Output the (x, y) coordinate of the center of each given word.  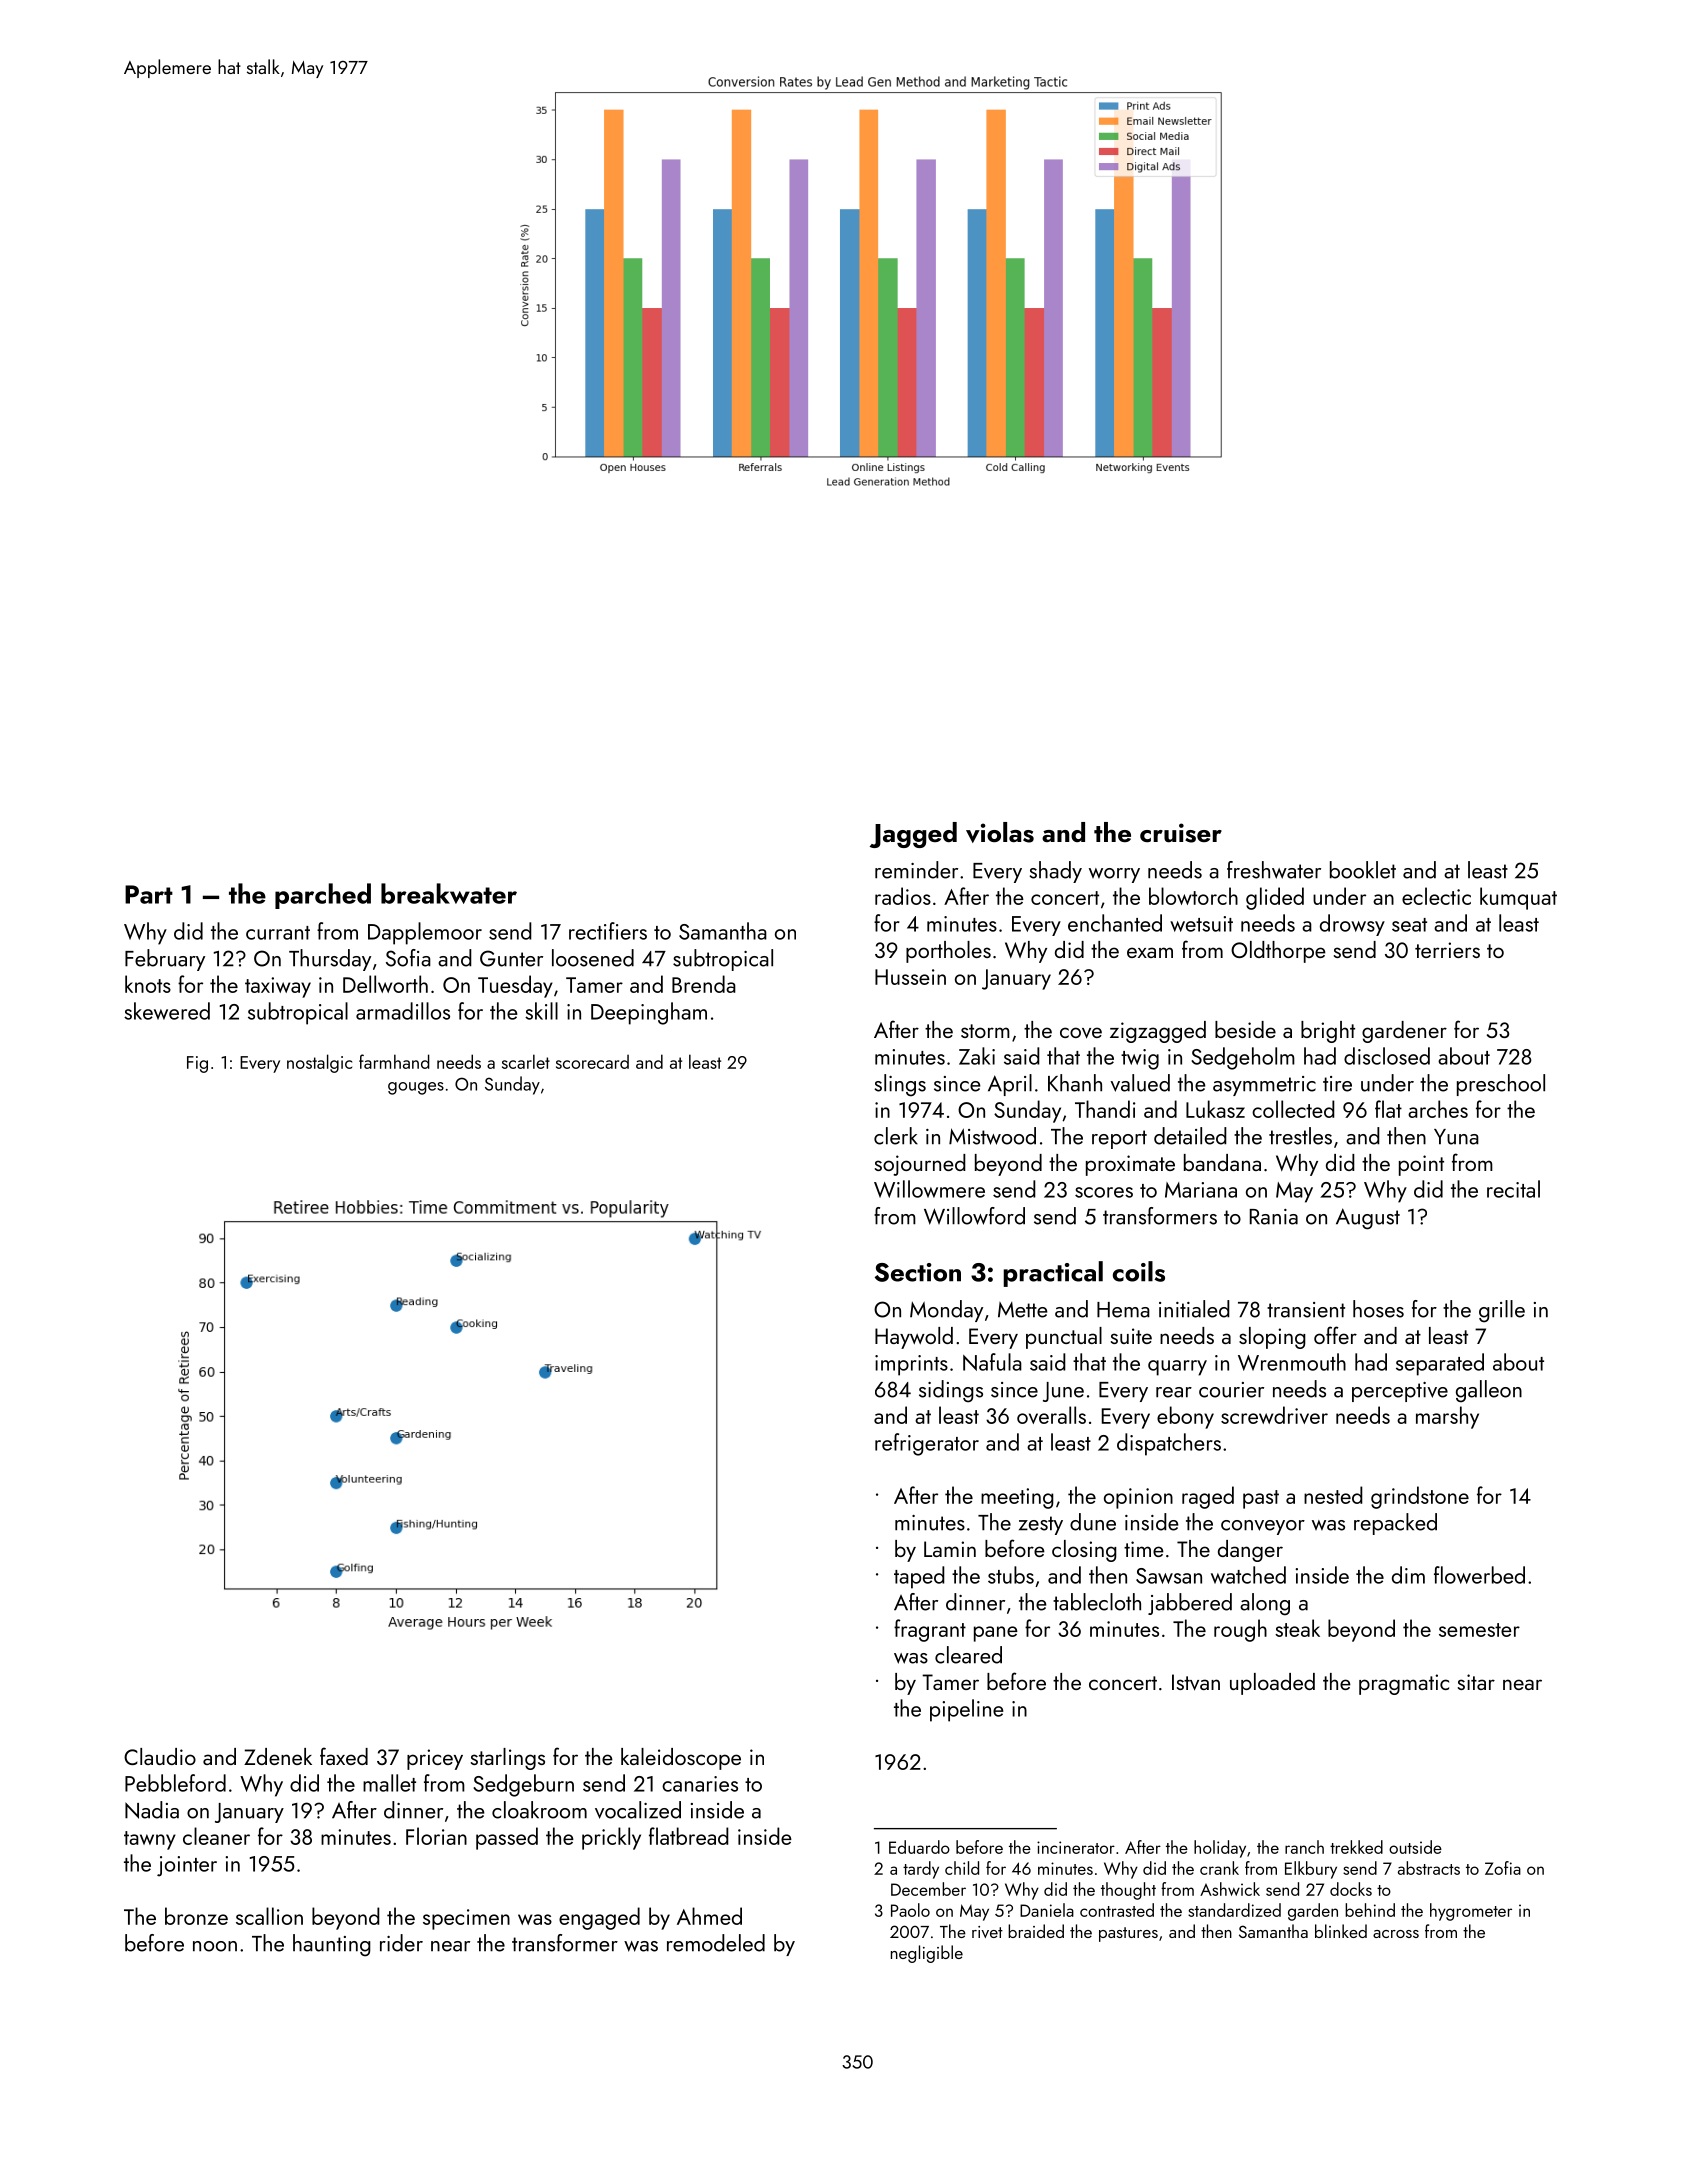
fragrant (930, 1630)
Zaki (977, 1056)
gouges (416, 1088)
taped (919, 1577)
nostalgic (319, 1063)
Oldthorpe (1278, 952)
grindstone (1420, 1497)
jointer (187, 1866)
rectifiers (608, 931)
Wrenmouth (1292, 1362)
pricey (435, 1759)
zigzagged (1158, 1032)
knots (148, 984)
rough (1240, 1630)
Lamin (950, 1549)
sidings (951, 1391)
